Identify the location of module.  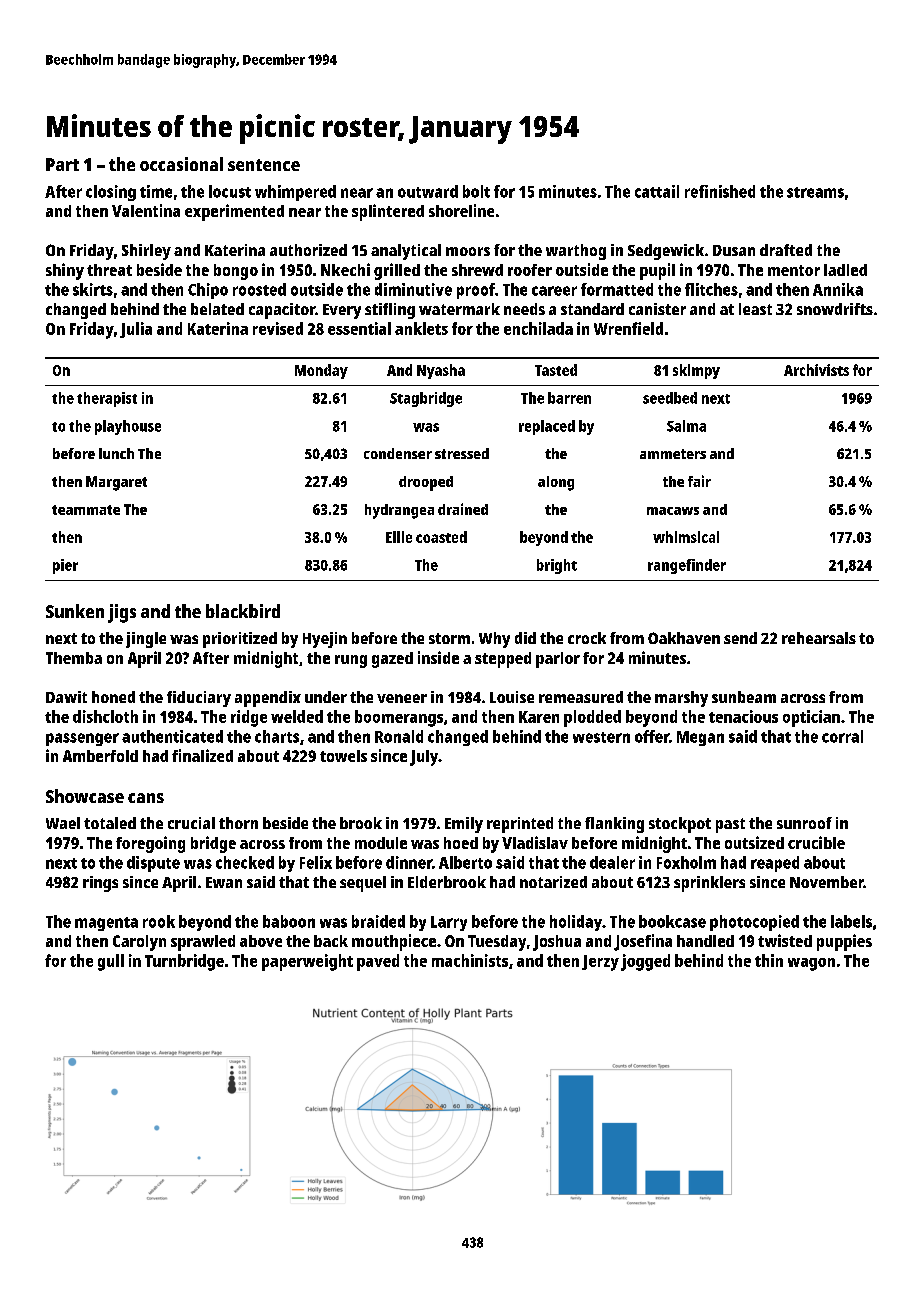
(381, 843).
